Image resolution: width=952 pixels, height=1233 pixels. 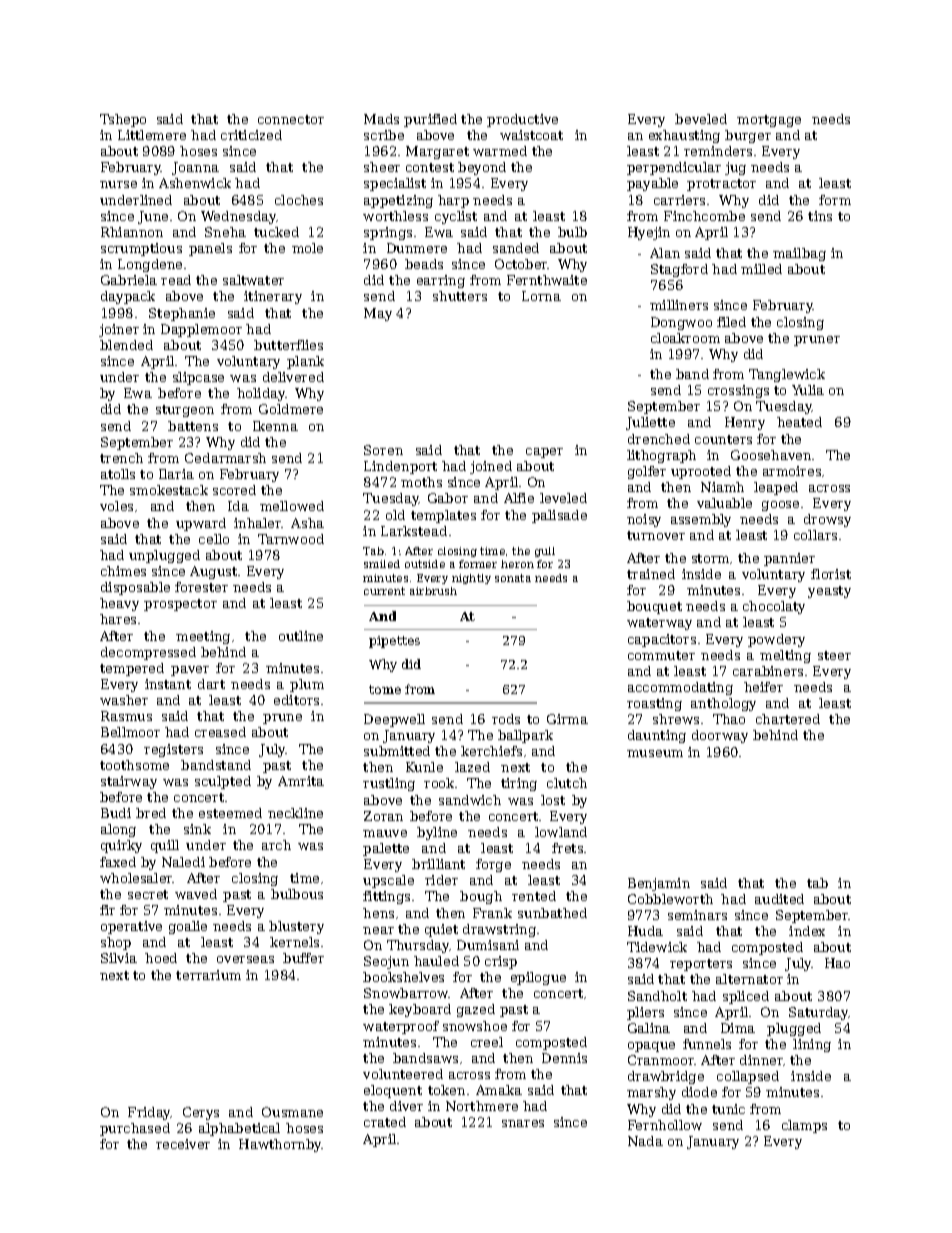 I want to click on doorway, so click(x=720, y=736).
